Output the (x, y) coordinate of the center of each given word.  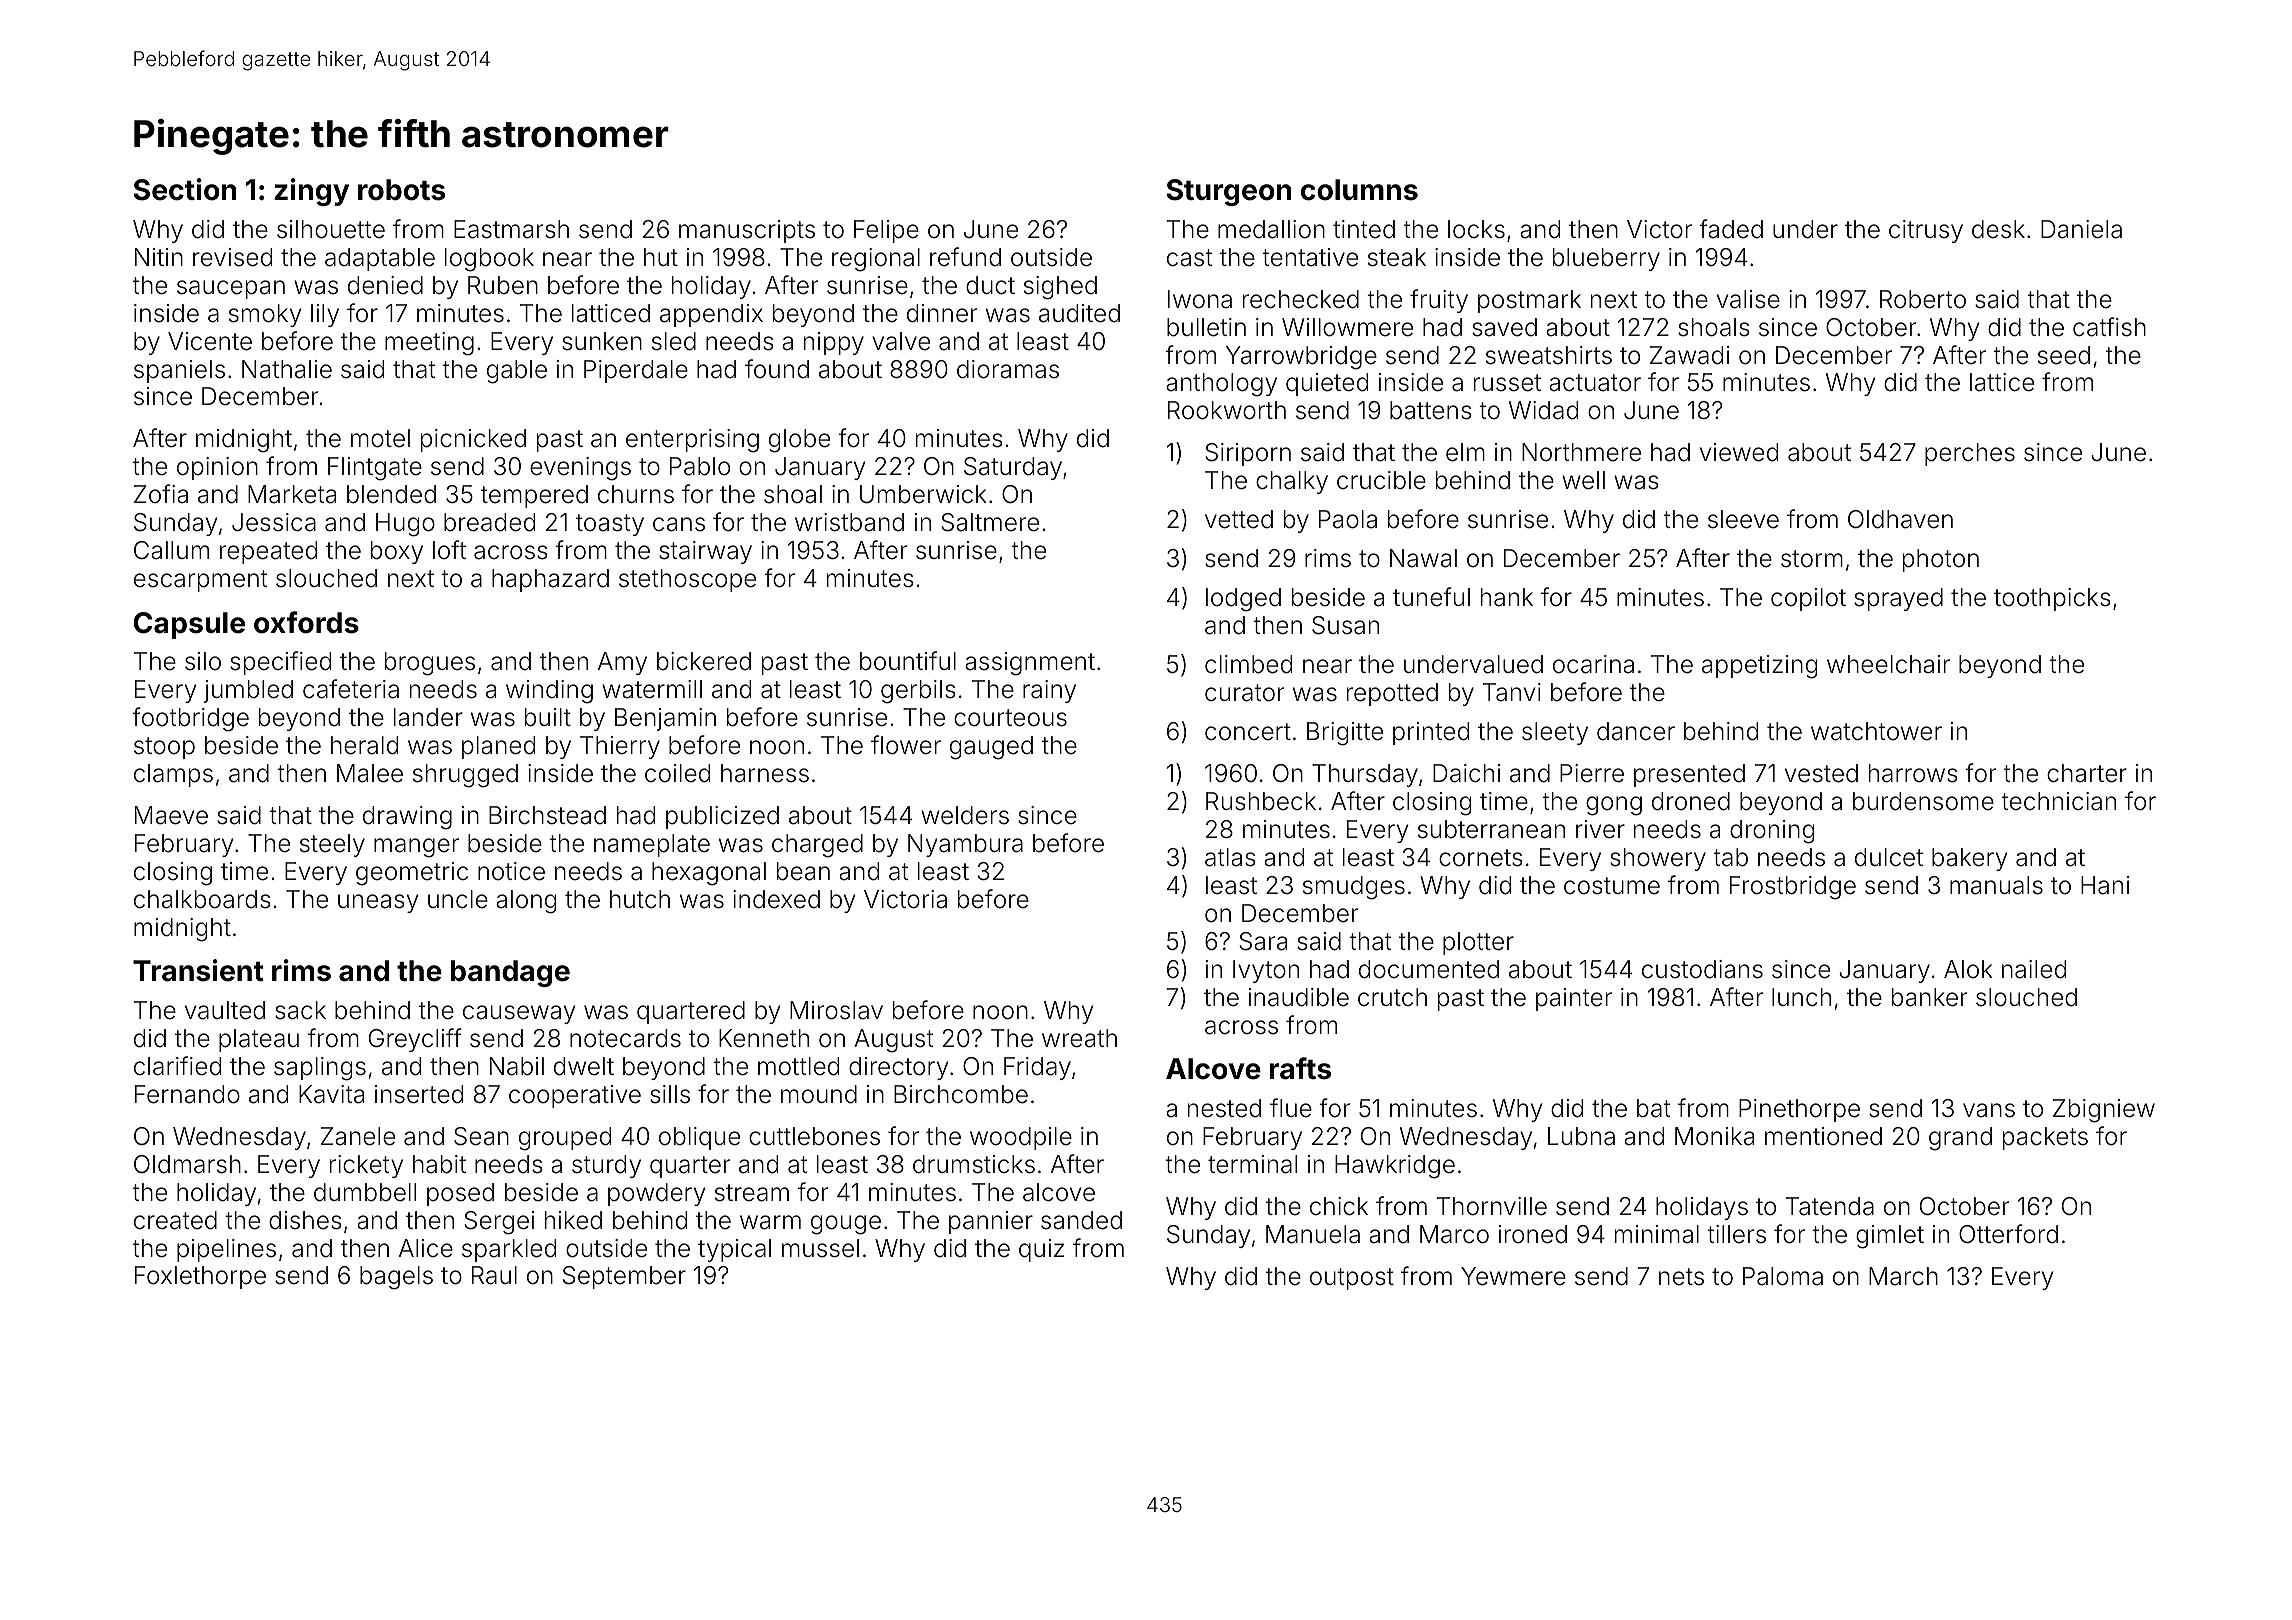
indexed (776, 899)
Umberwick (923, 494)
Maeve (171, 815)
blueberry (1606, 259)
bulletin (1206, 327)
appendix (711, 315)
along (526, 902)
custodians (1702, 969)
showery (1658, 859)
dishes (305, 1220)
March (1903, 1276)
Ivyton (1266, 971)
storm (1812, 559)
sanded (1081, 1220)
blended (391, 494)
